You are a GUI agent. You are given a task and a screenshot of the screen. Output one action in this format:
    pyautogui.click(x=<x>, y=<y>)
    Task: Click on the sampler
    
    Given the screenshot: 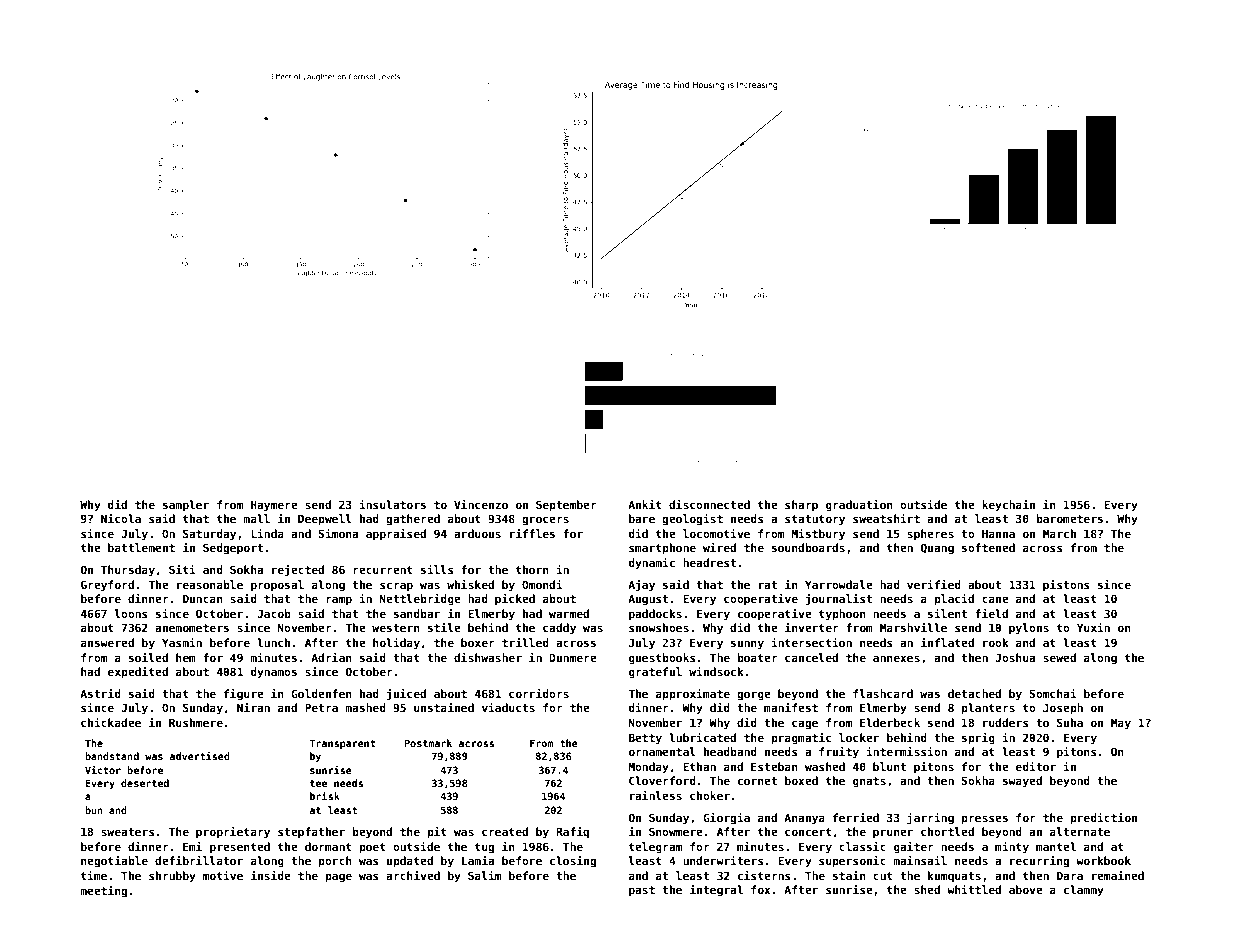 What is the action you would take?
    pyautogui.click(x=186, y=506)
